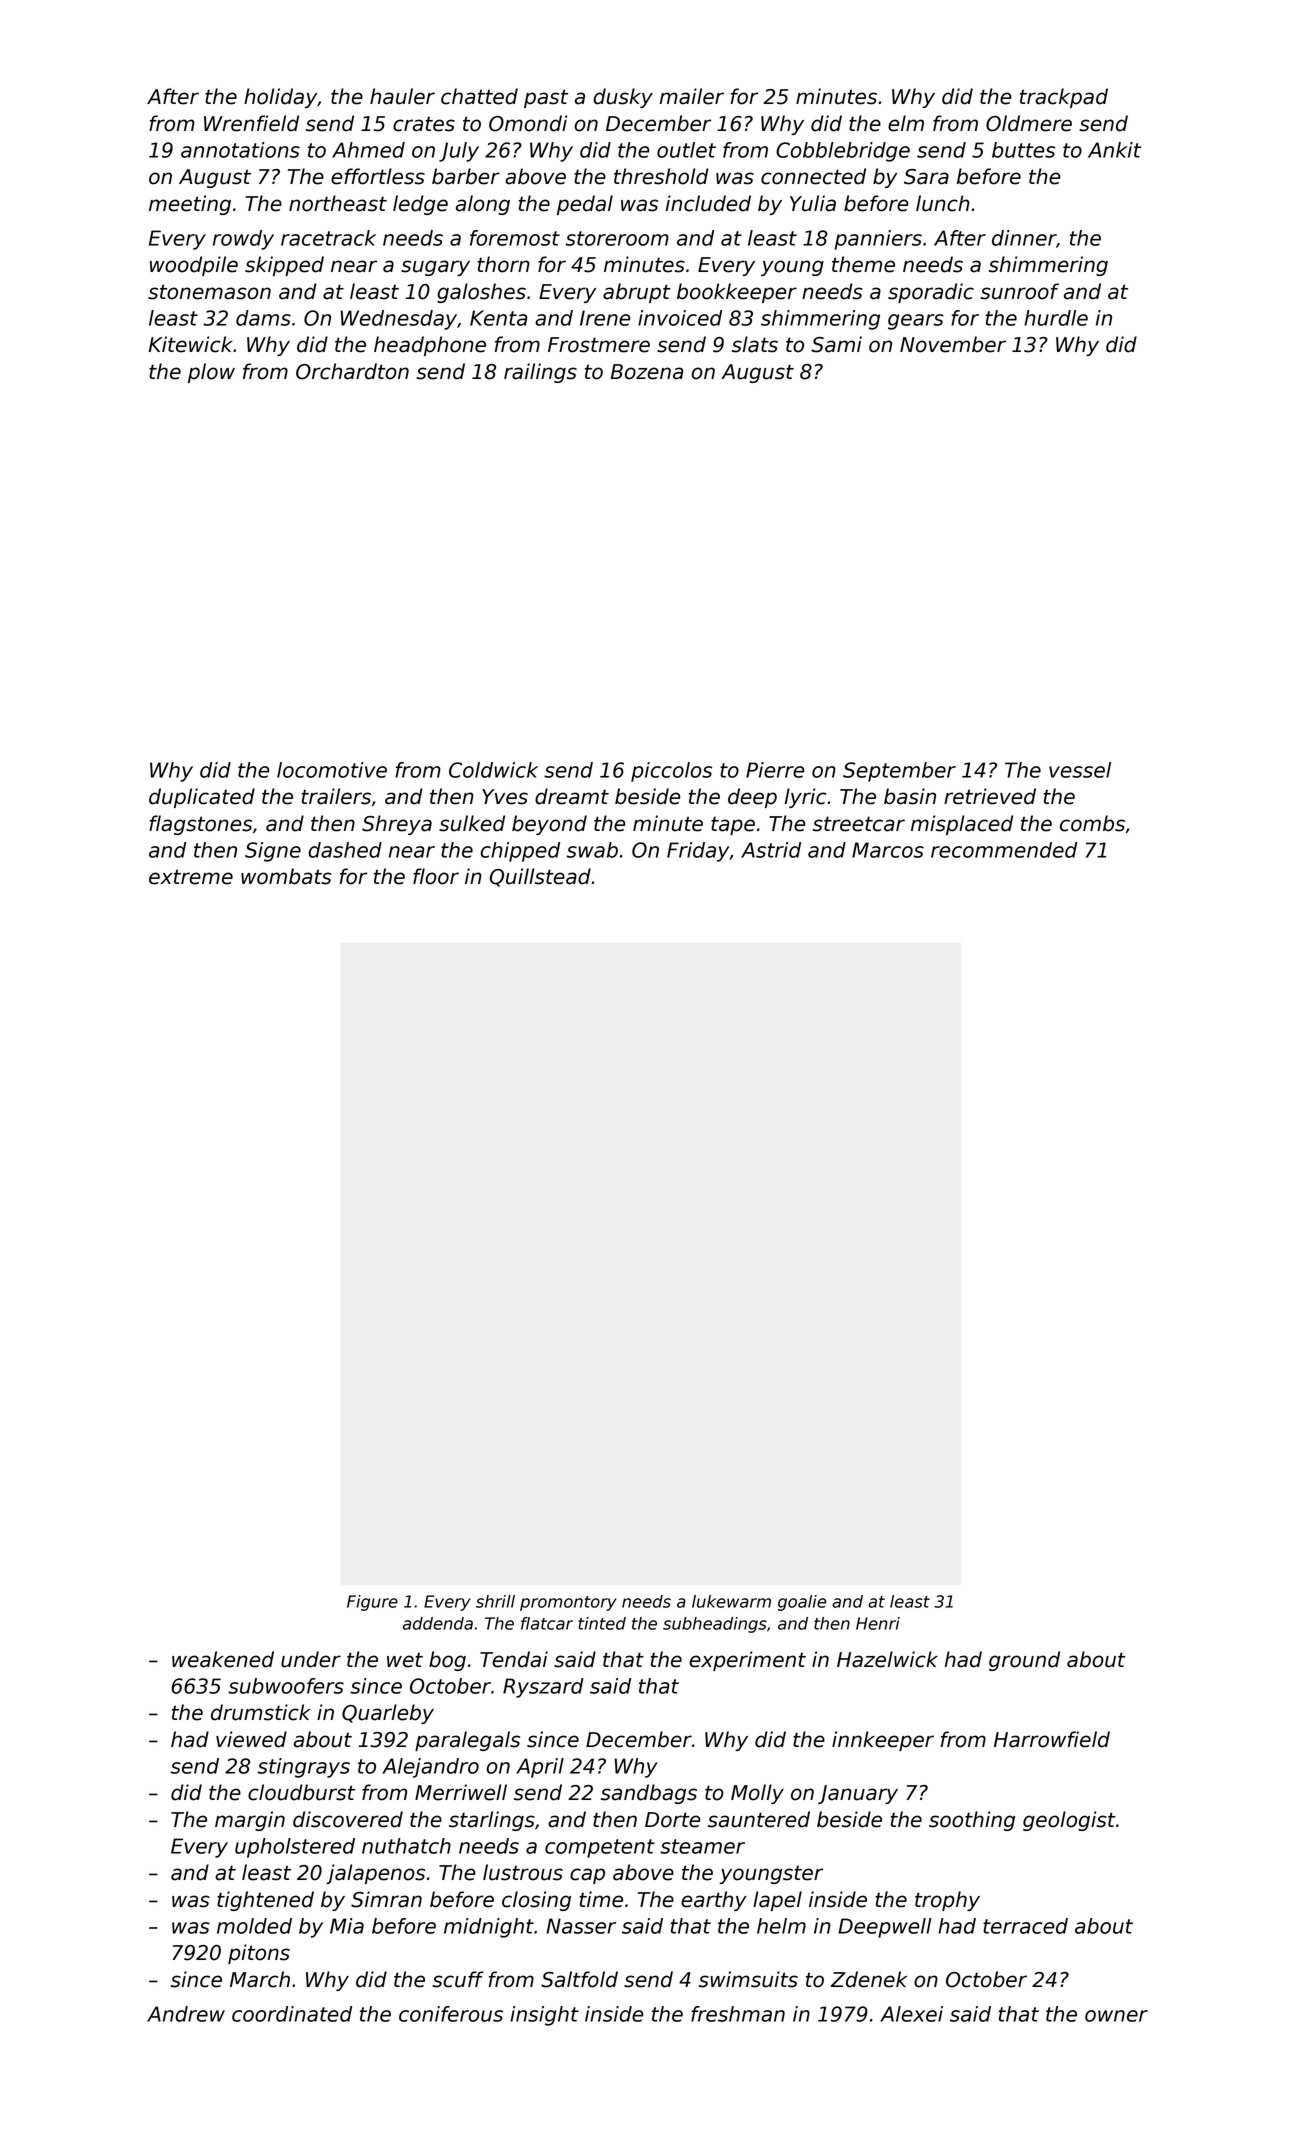  Describe the element at coordinates (263, 318) in the document. I see `dams` at that location.
